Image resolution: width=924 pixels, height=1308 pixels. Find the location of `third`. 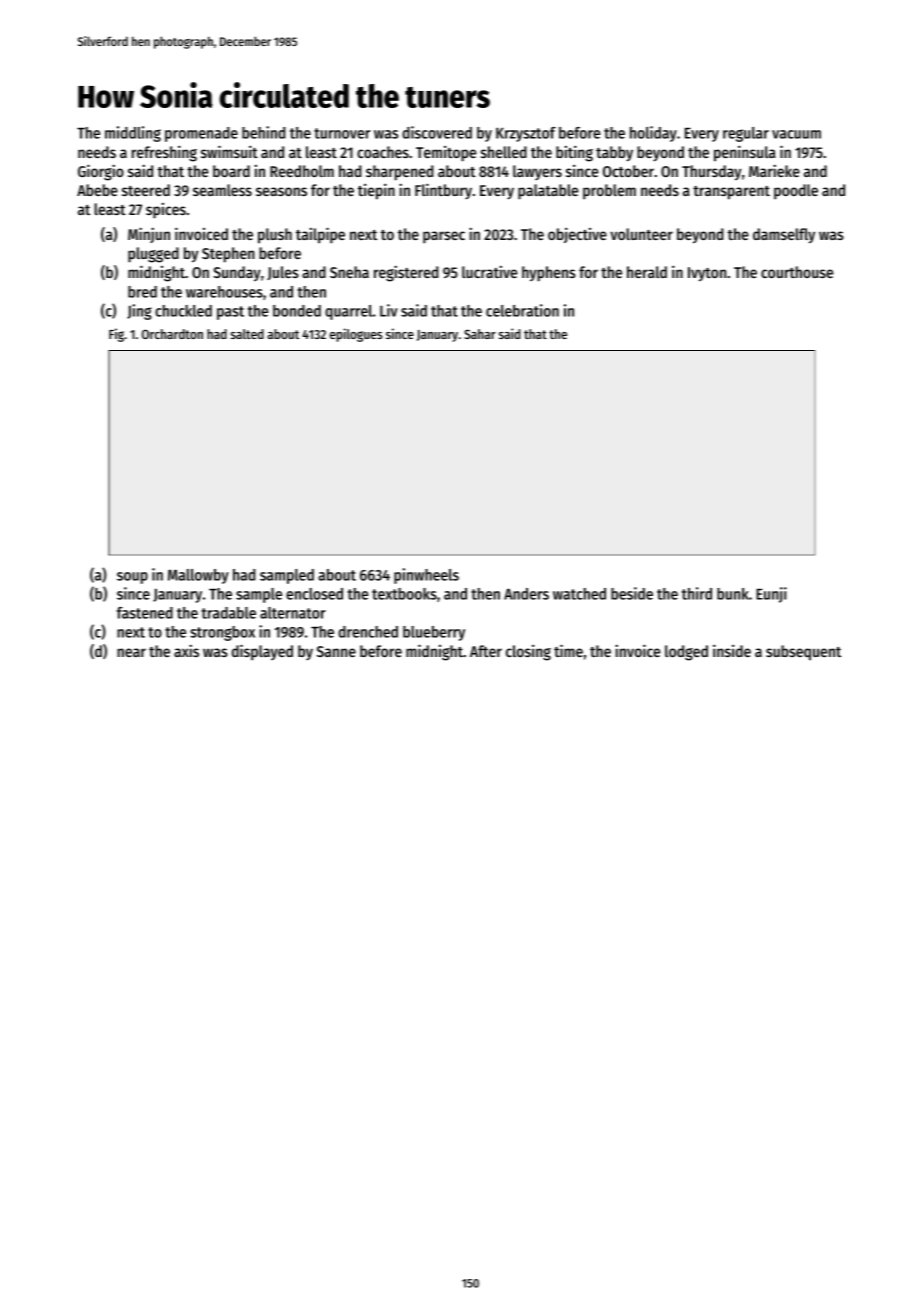

third is located at coordinates (697, 593).
